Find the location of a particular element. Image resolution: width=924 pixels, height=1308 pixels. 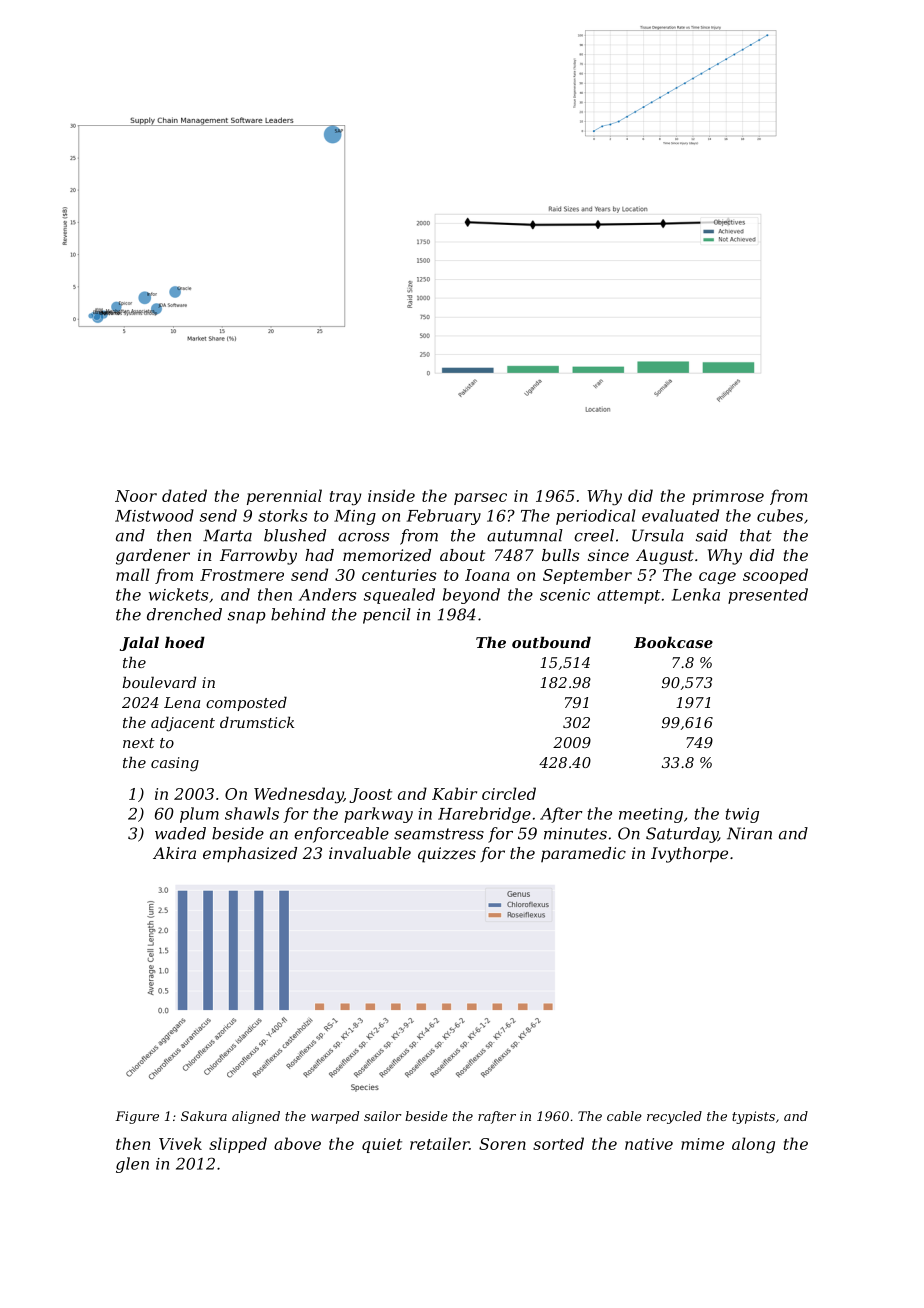

Akira is located at coordinates (174, 853).
